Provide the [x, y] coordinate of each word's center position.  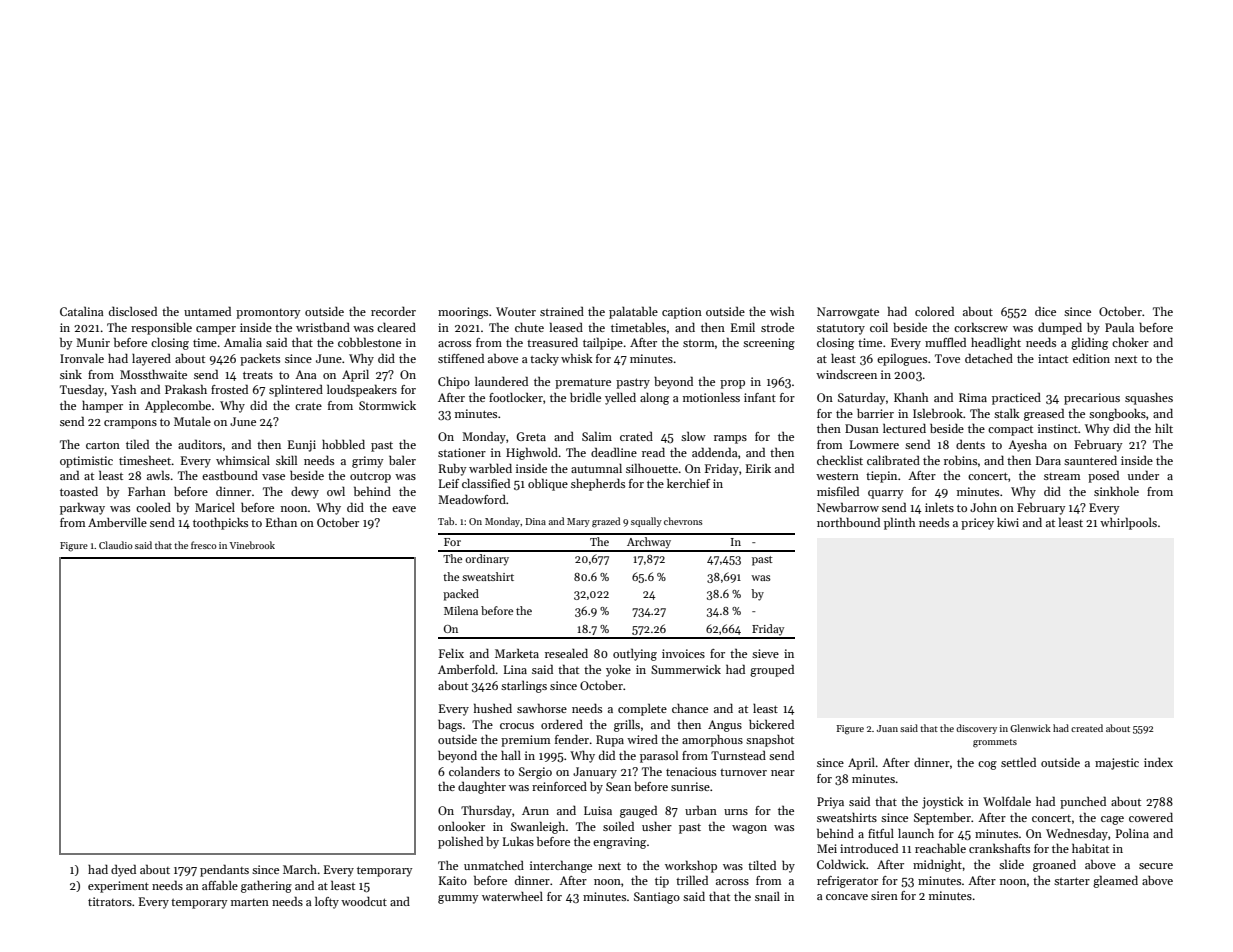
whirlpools [1128, 523]
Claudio [116, 545]
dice [1045, 311]
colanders [474, 771]
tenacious [691, 771]
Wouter [516, 311]
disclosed [133, 311]
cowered [1151, 817]
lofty [327, 902]
